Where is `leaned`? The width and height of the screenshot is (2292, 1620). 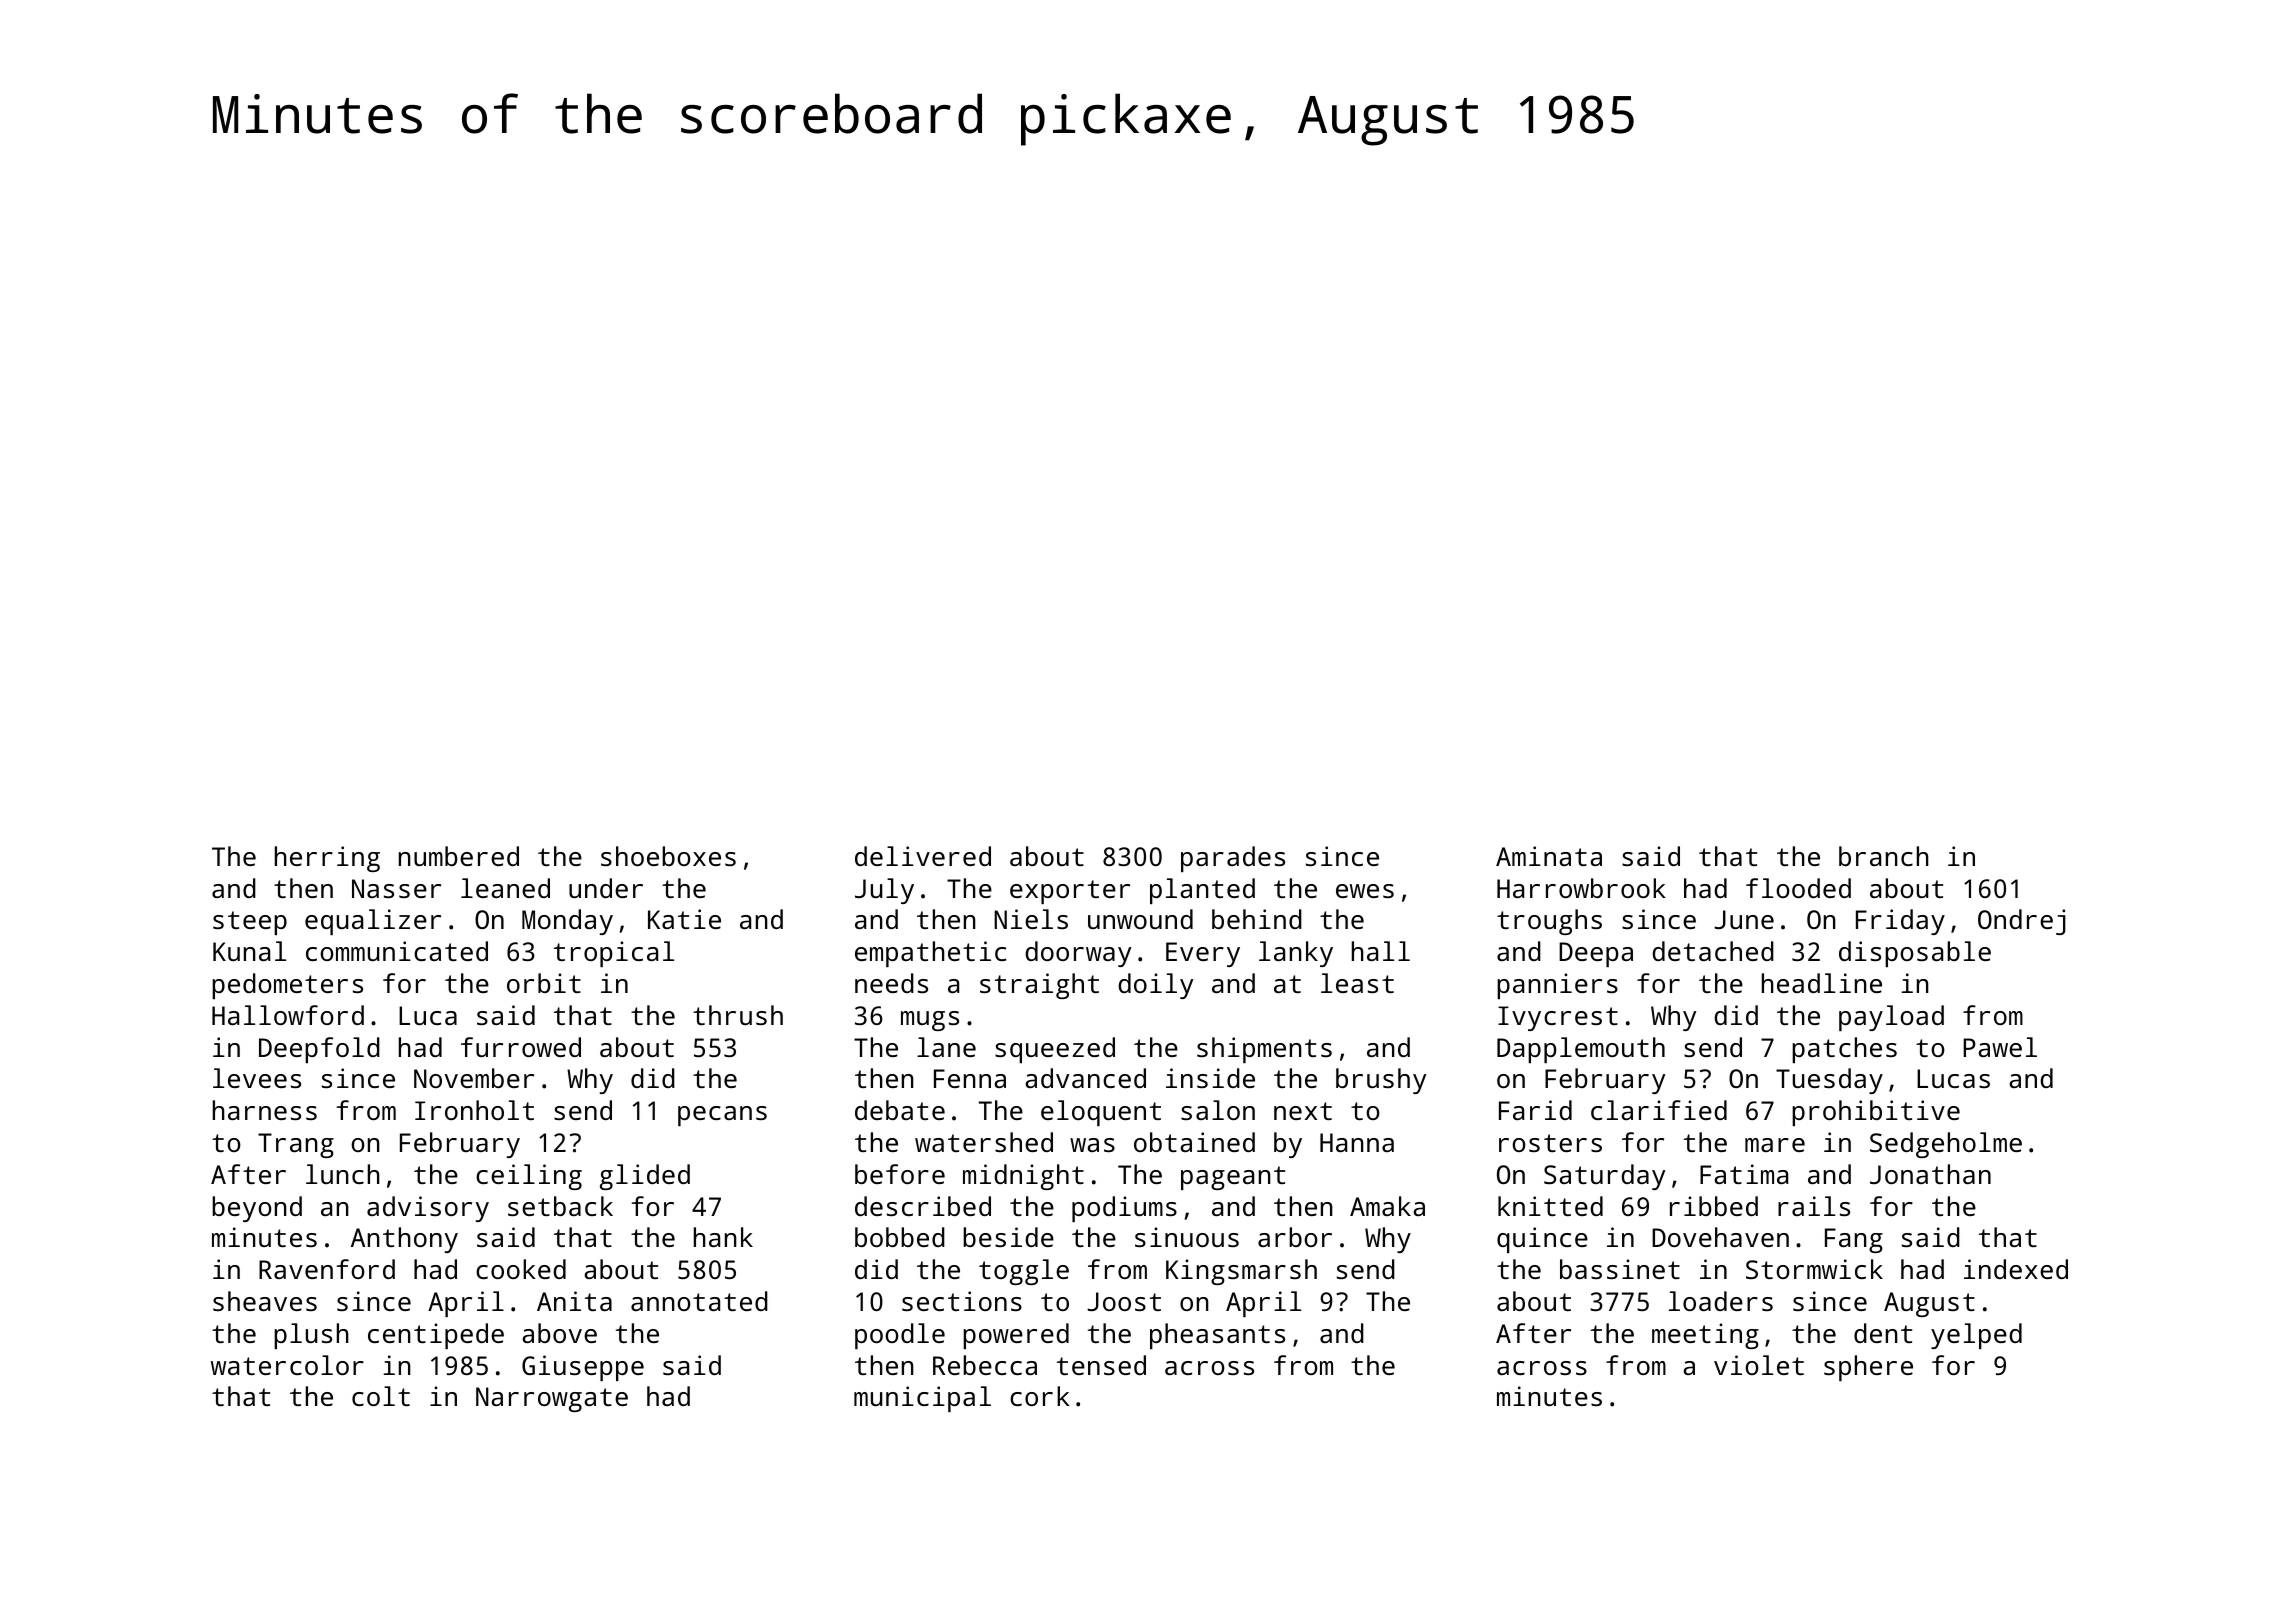 leaned is located at coordinates (505, 888).
